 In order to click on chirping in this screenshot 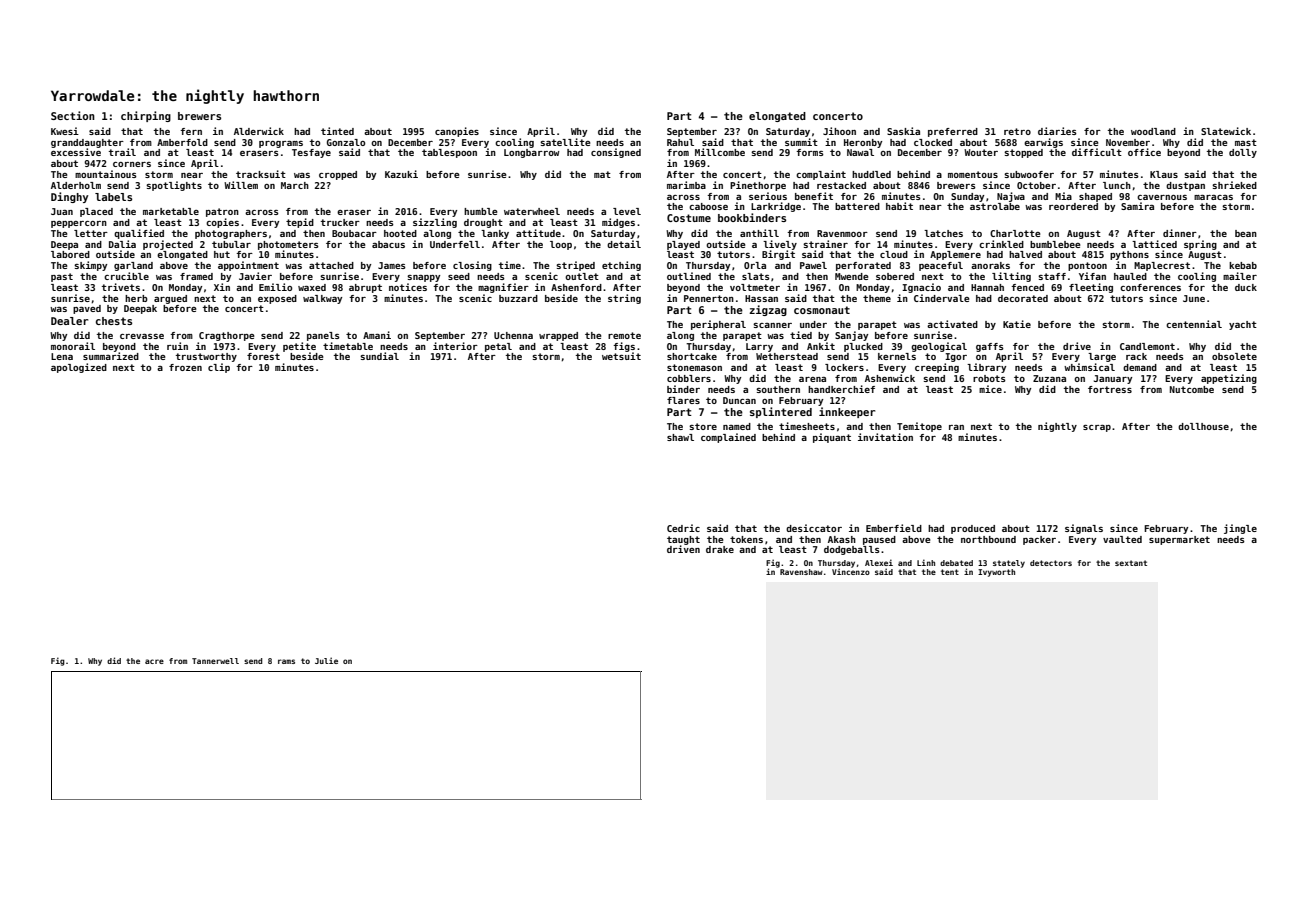, I will do `click(146, 116)`.
